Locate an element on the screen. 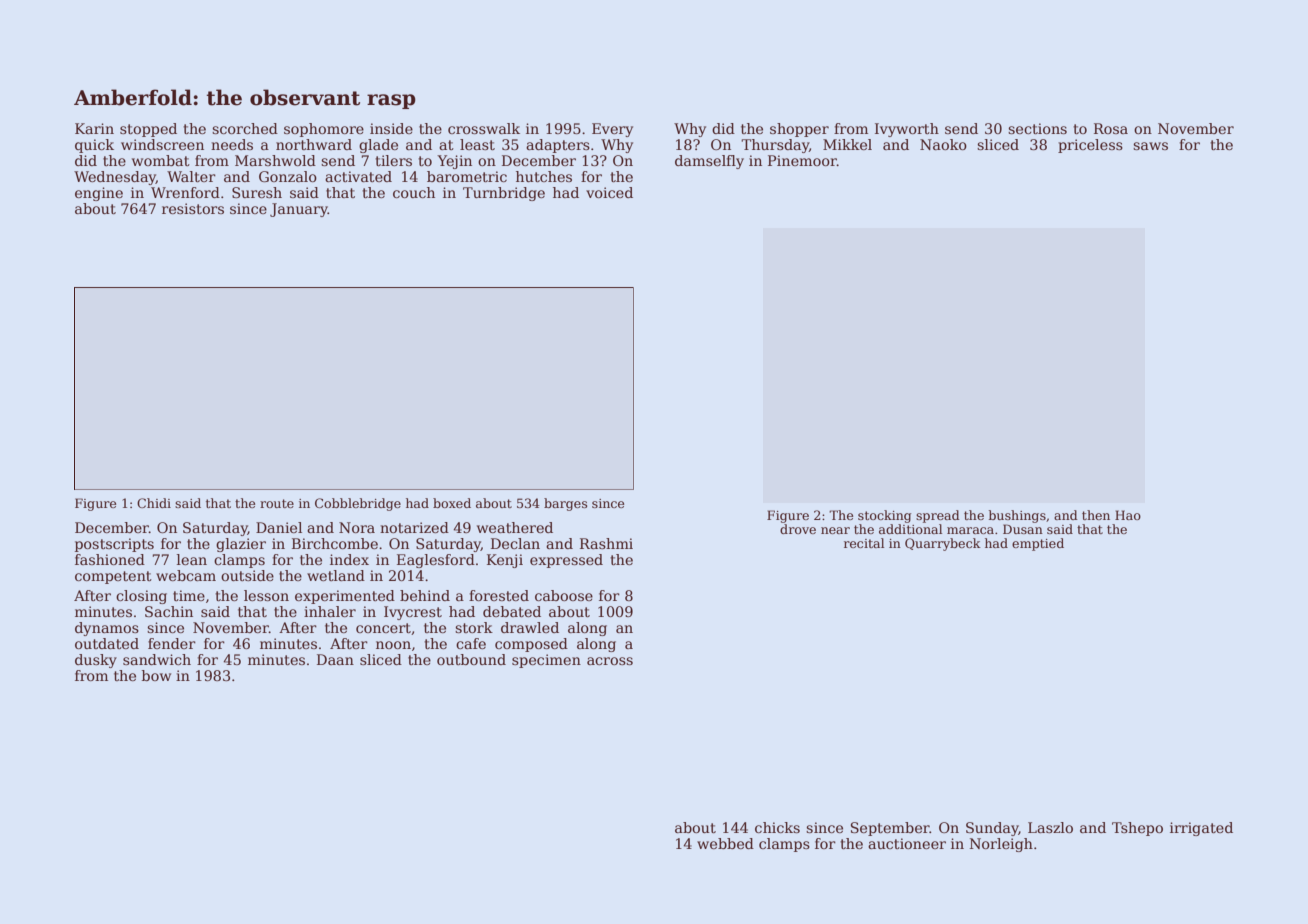  resistors is located at coordinates (193, 208).
